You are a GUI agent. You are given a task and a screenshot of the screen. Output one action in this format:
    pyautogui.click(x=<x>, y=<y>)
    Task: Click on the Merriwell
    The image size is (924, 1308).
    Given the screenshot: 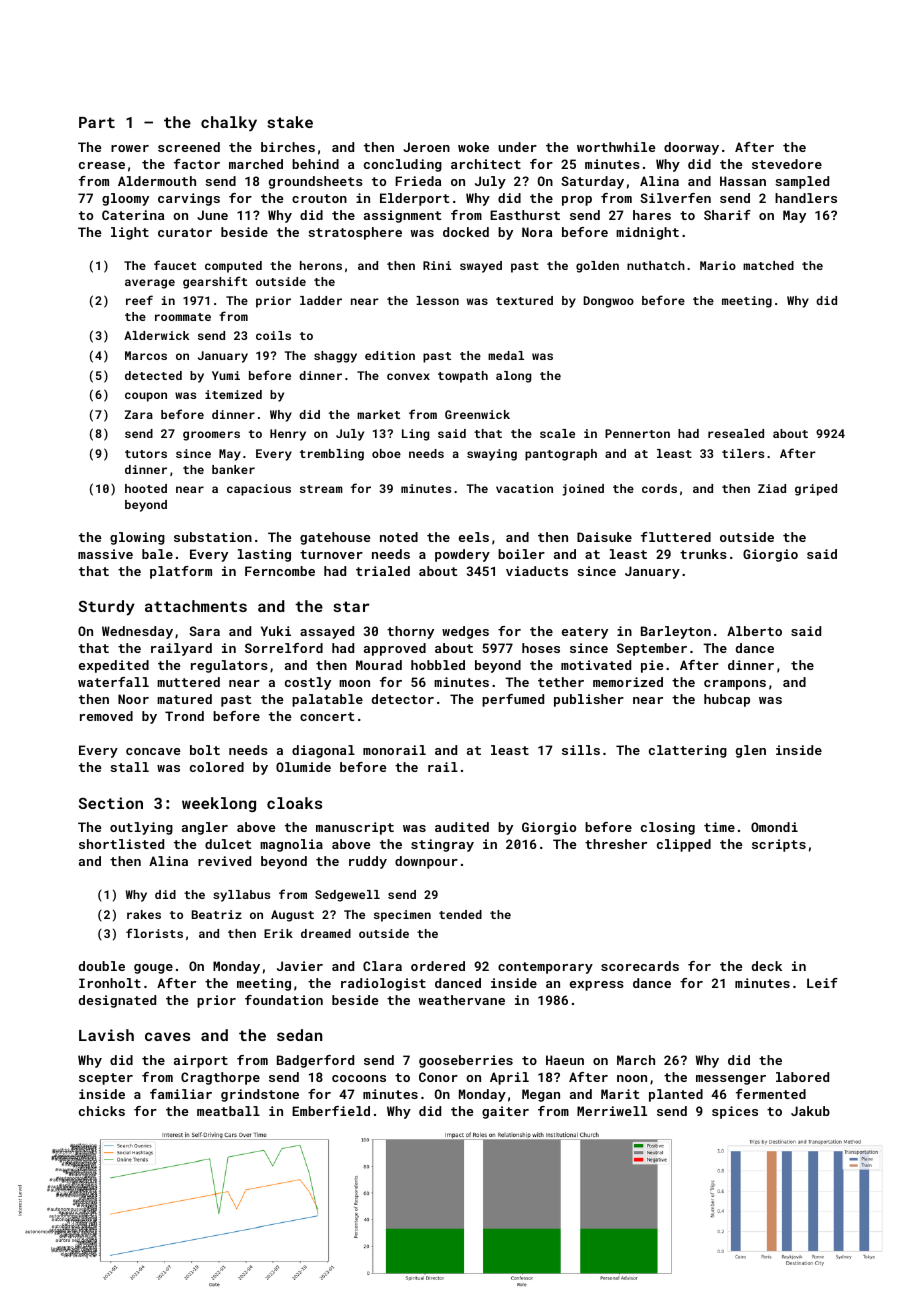 What is the action you would take?
    pyautogui.click(x=612, y=1111)
